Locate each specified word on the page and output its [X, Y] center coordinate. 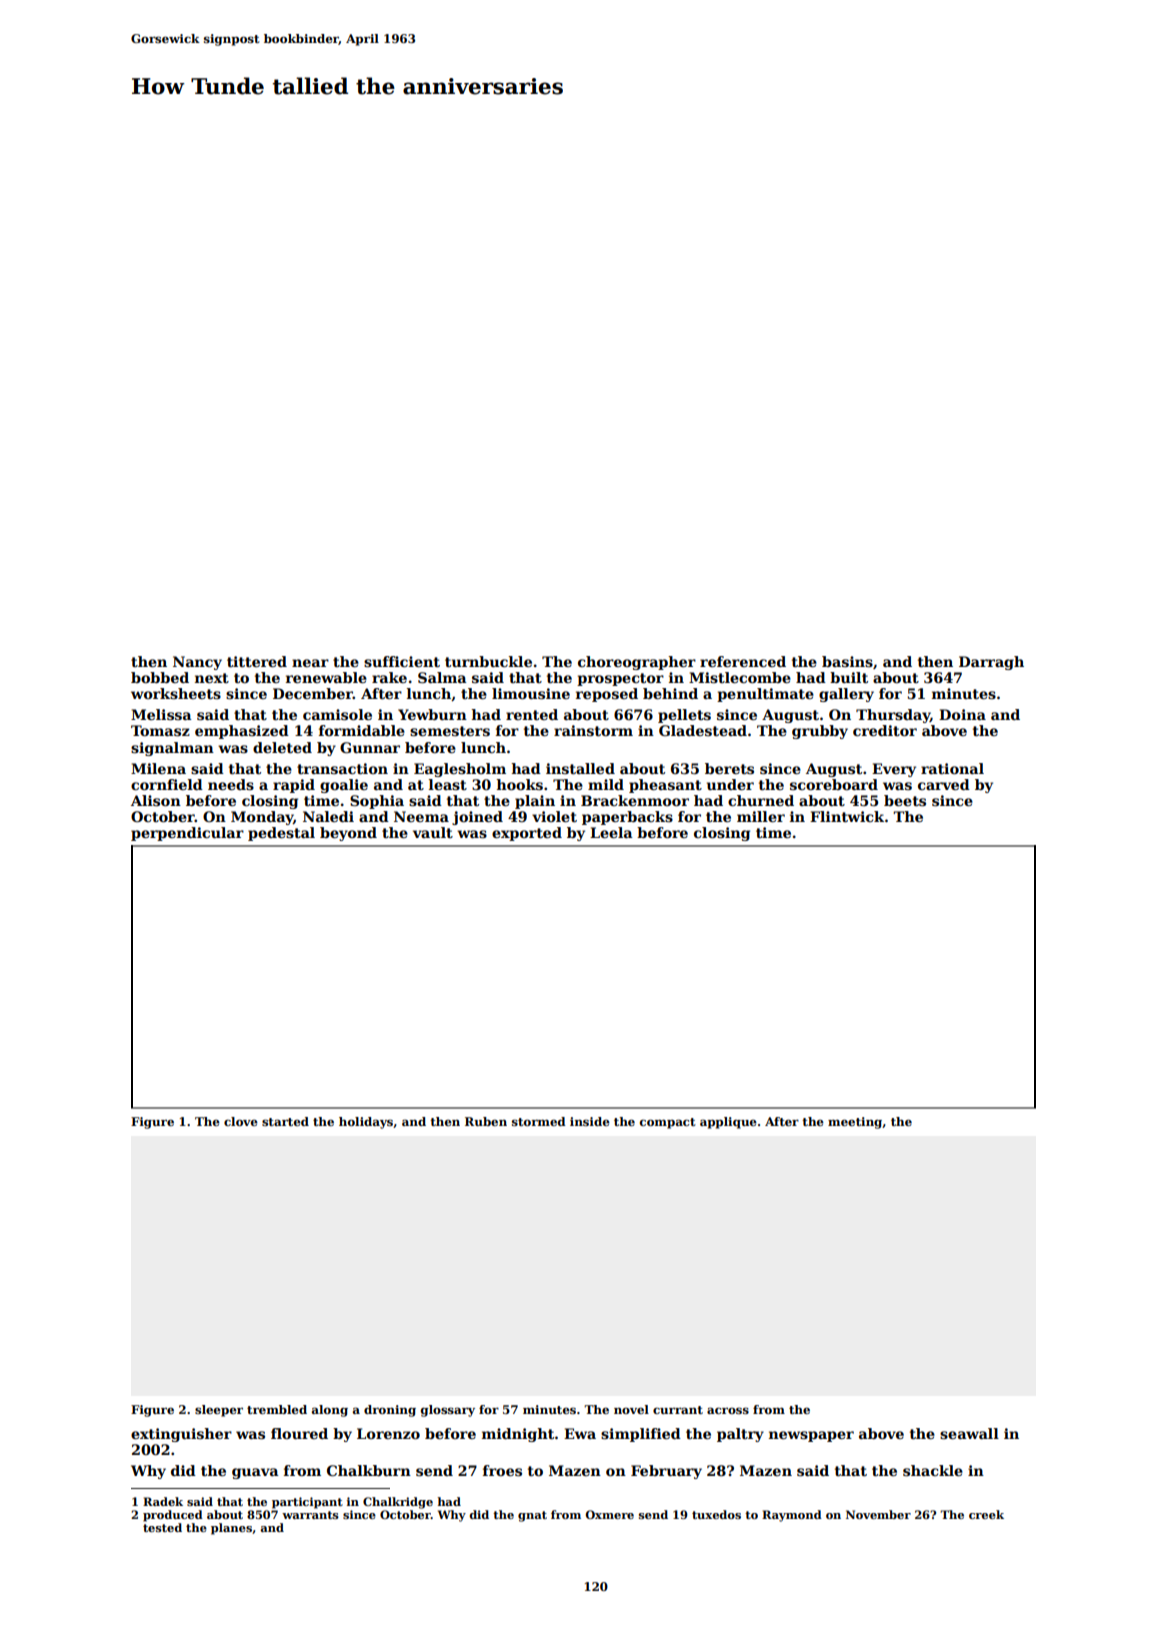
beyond [348, 834]
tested [162, 1527]
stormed [539, 1121]
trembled [277, 1409]
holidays [366, 1123]
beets [905, 800]
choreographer [637, 663]
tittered [257, 661]
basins [847, 661]
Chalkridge [398, 1503]
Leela [611, 832]
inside [590, 1121]
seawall [969, 1433]
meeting [855, 1123]
